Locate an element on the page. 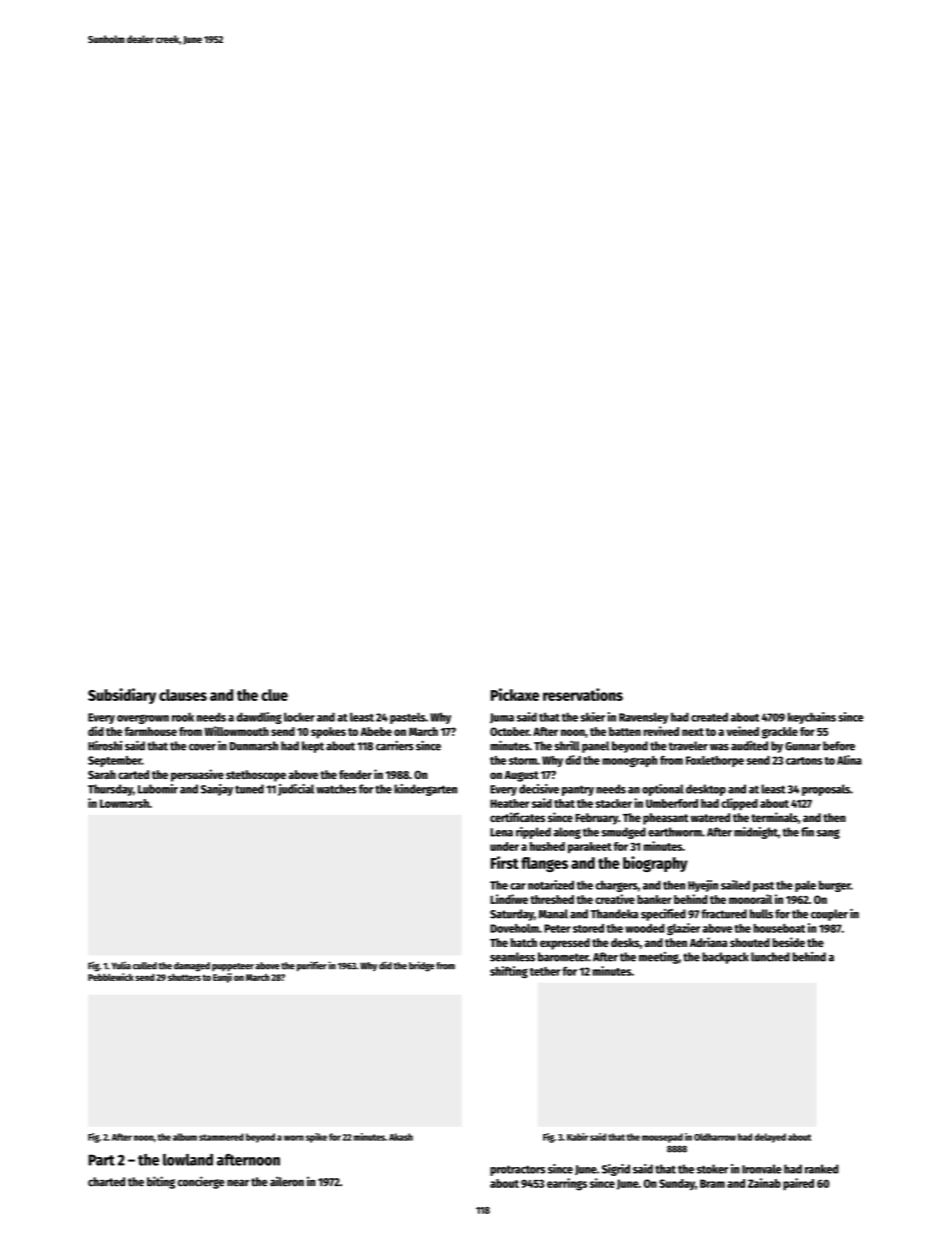 The image size is (952, 1233). lowland is located at coordinates (188, 1160).
